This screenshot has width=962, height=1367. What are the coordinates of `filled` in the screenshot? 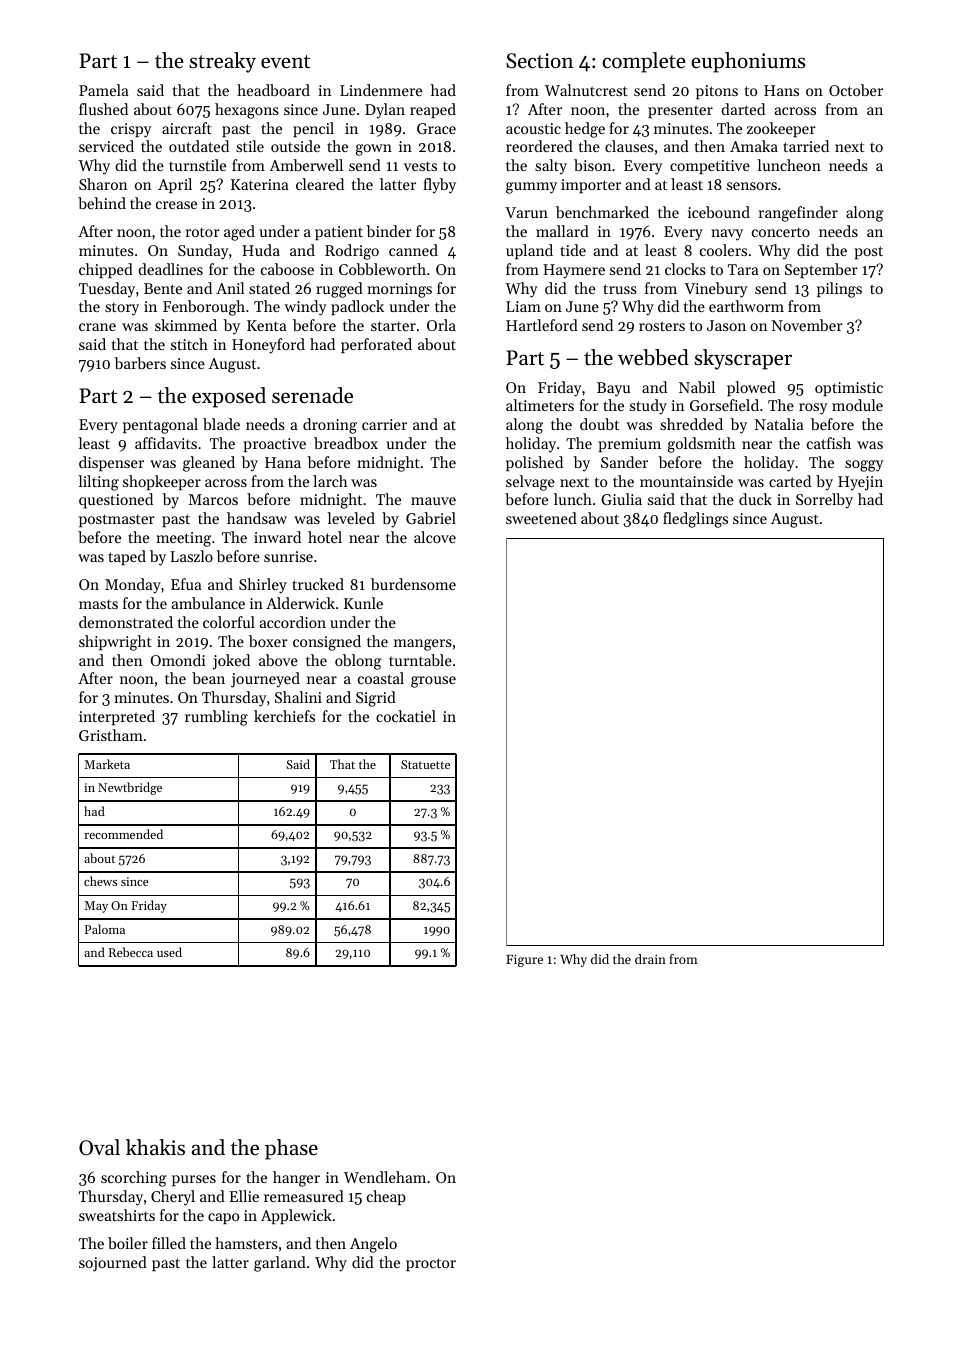 It's located at (169, 1243).
